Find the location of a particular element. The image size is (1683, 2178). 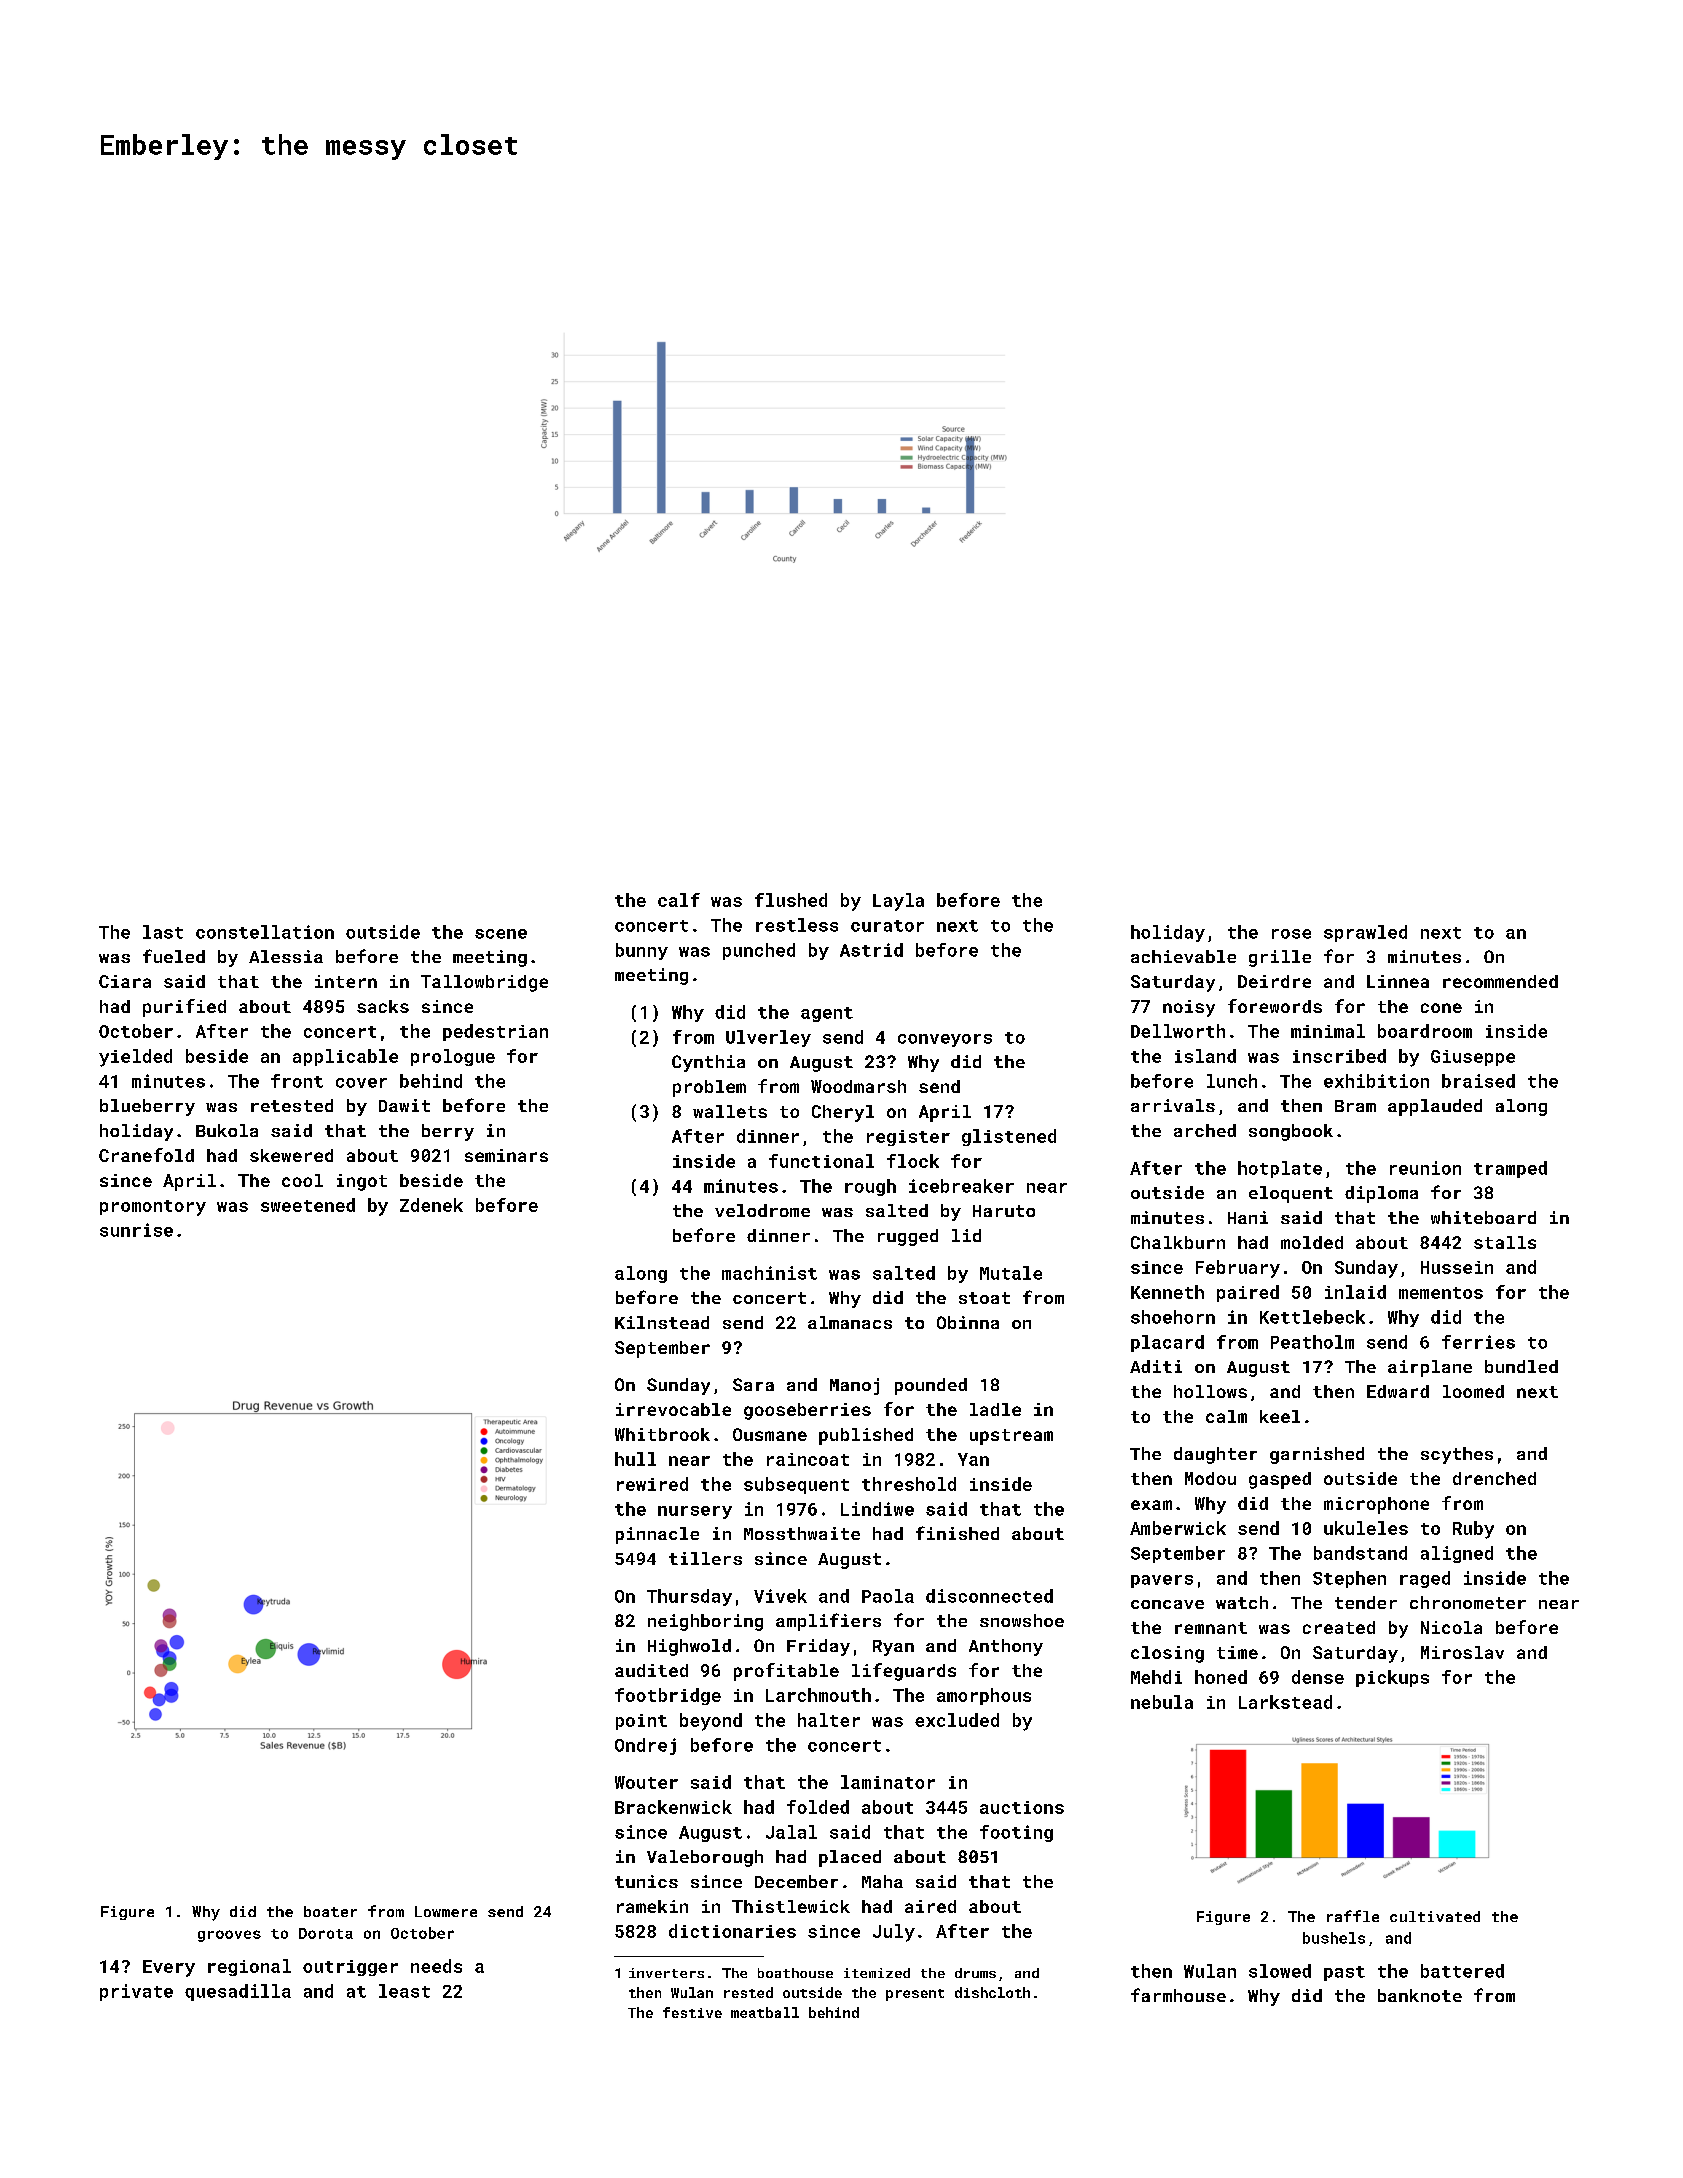

calf is located at coordinates (679, 900).
